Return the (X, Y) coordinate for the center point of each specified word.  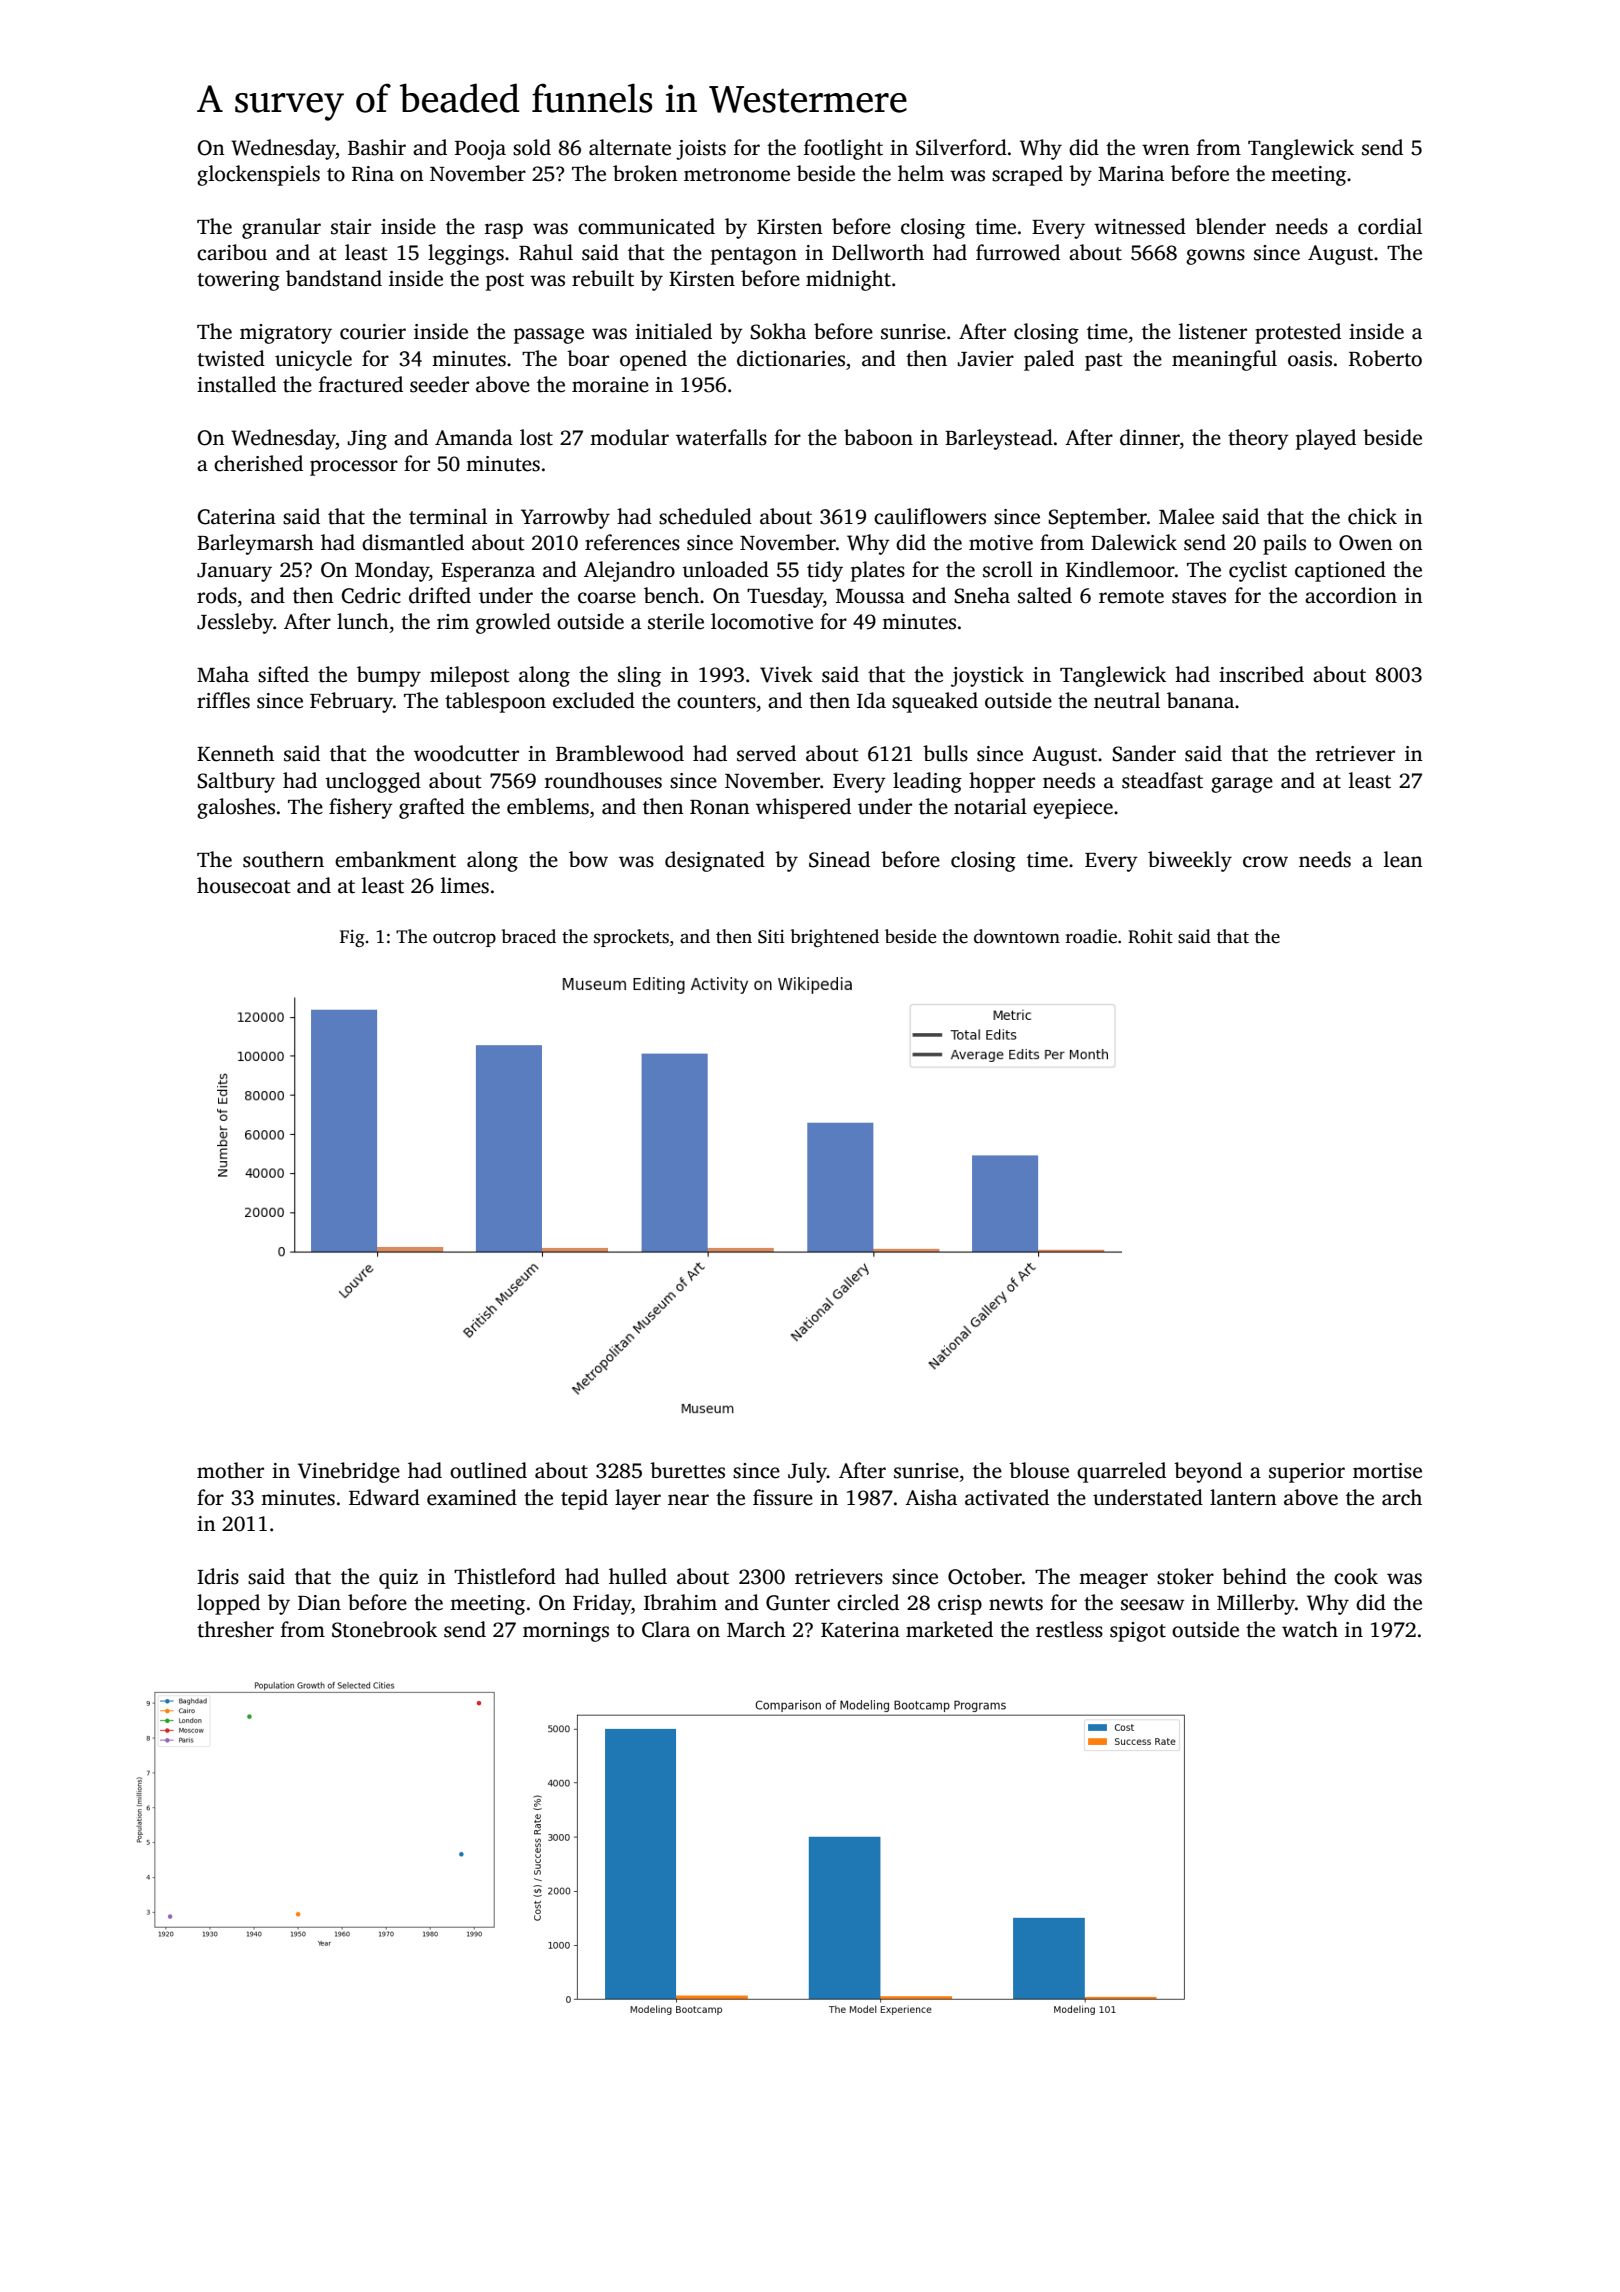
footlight (843, 149)
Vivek (786, 674)
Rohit (1150, 936)
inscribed (1261, 674)
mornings (566, 1632)
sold (532, 147)
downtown (1017, 936)
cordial (1390, 226)
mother (230, 1470)
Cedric (371, 595)
